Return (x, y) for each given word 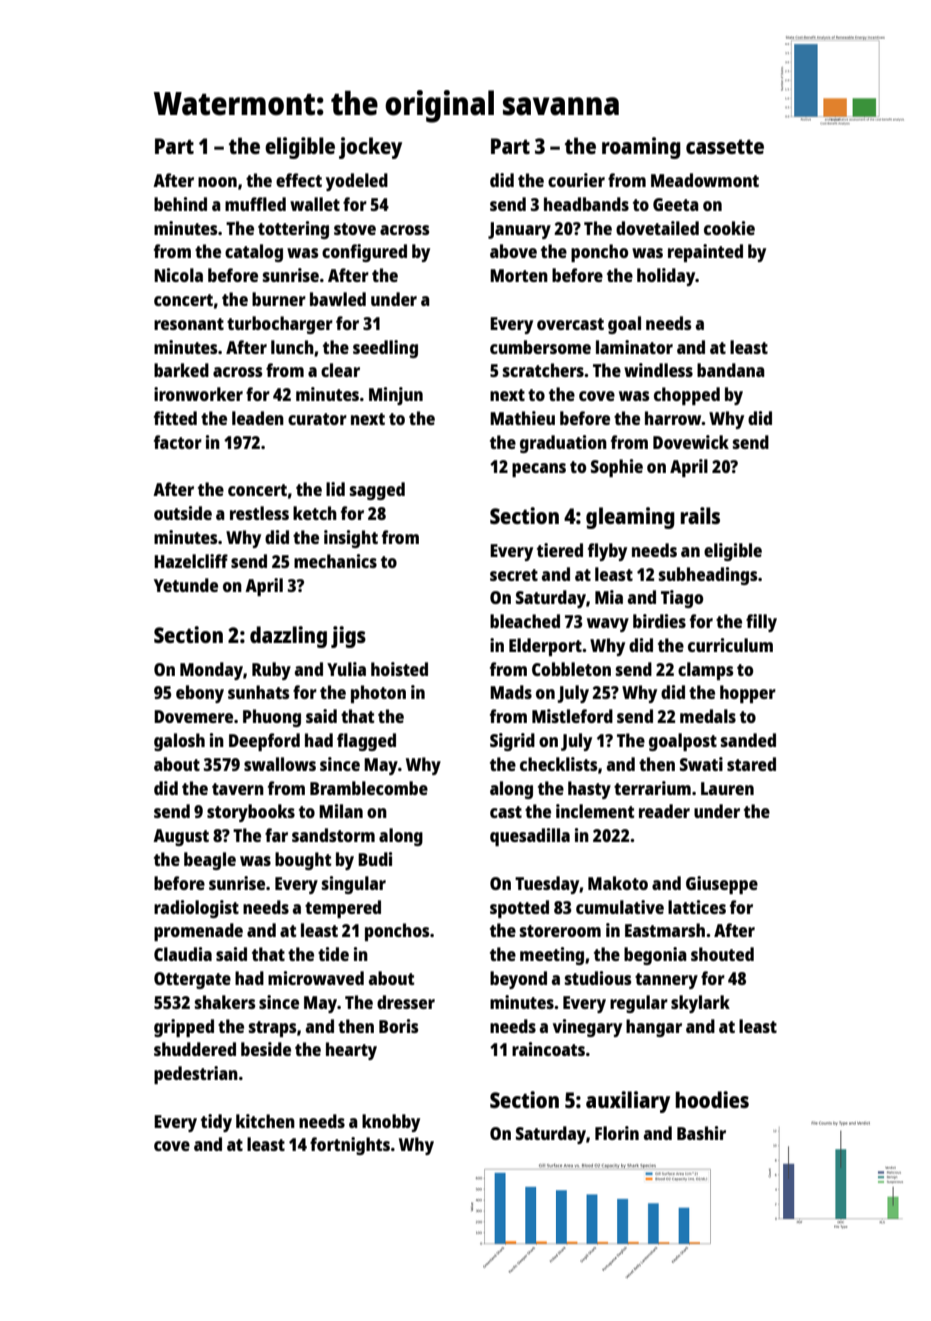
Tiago (682, 599)
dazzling (288, 637)
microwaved (316, 978)
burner (279, 299)
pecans (539, 470)
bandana (731, 370)
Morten (519, 275)
